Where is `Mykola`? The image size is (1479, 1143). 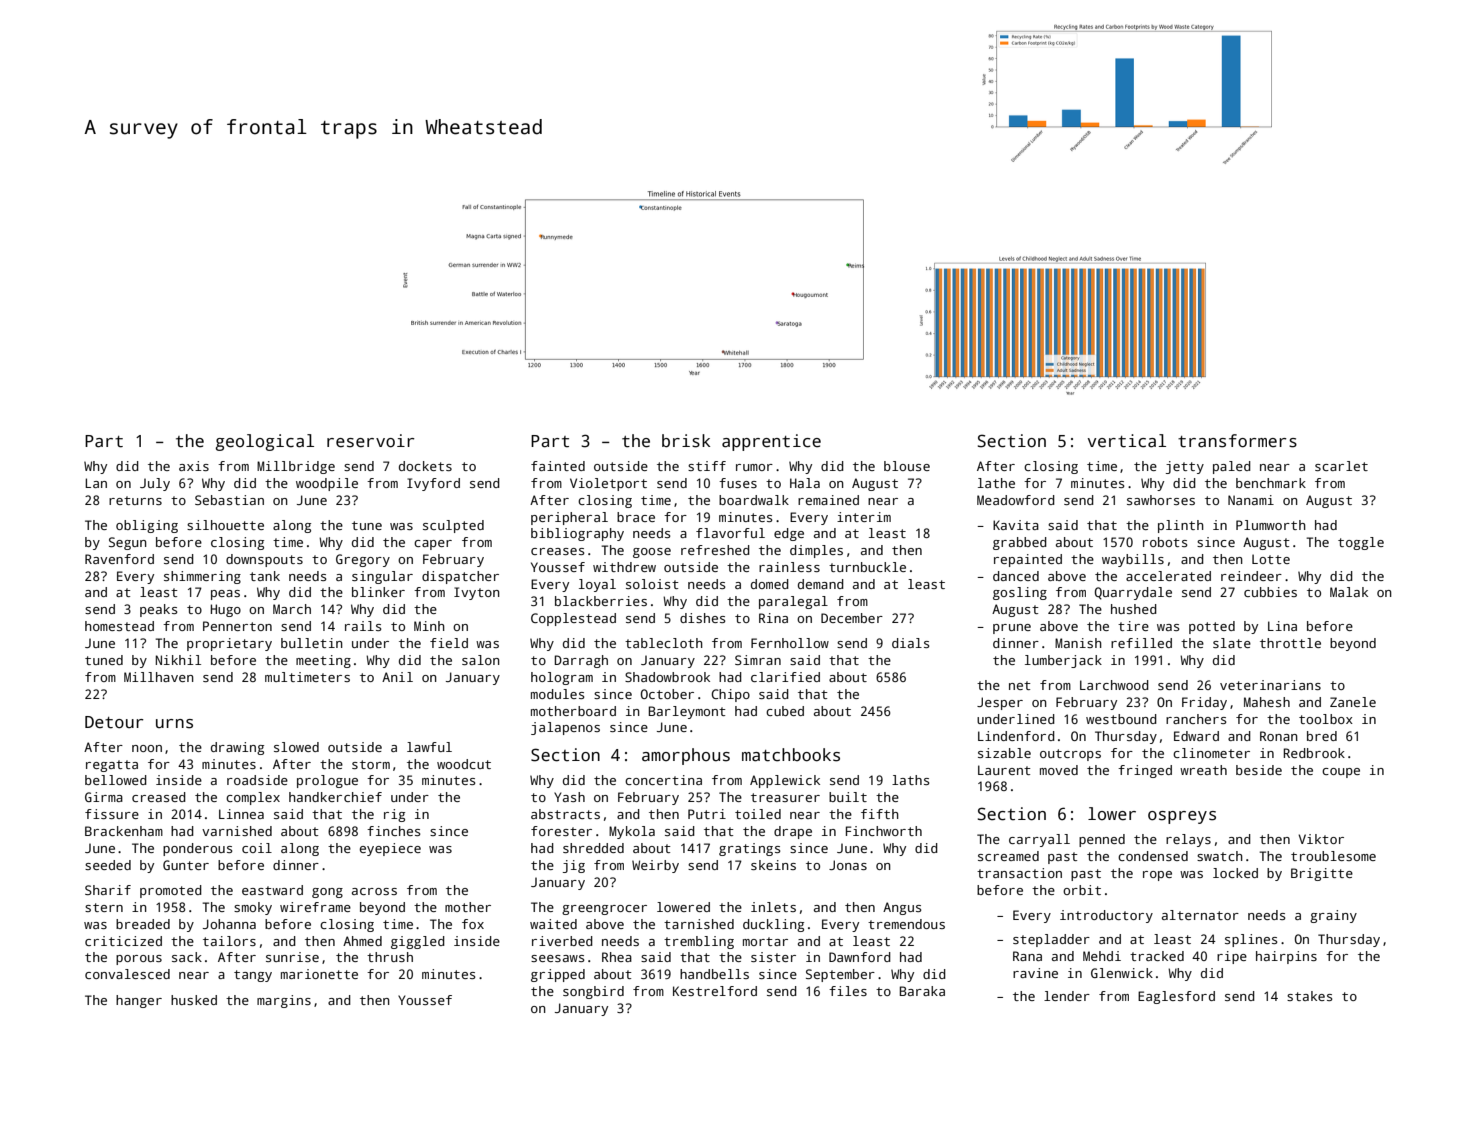
Mykola is located at coordinates (632, 832).
